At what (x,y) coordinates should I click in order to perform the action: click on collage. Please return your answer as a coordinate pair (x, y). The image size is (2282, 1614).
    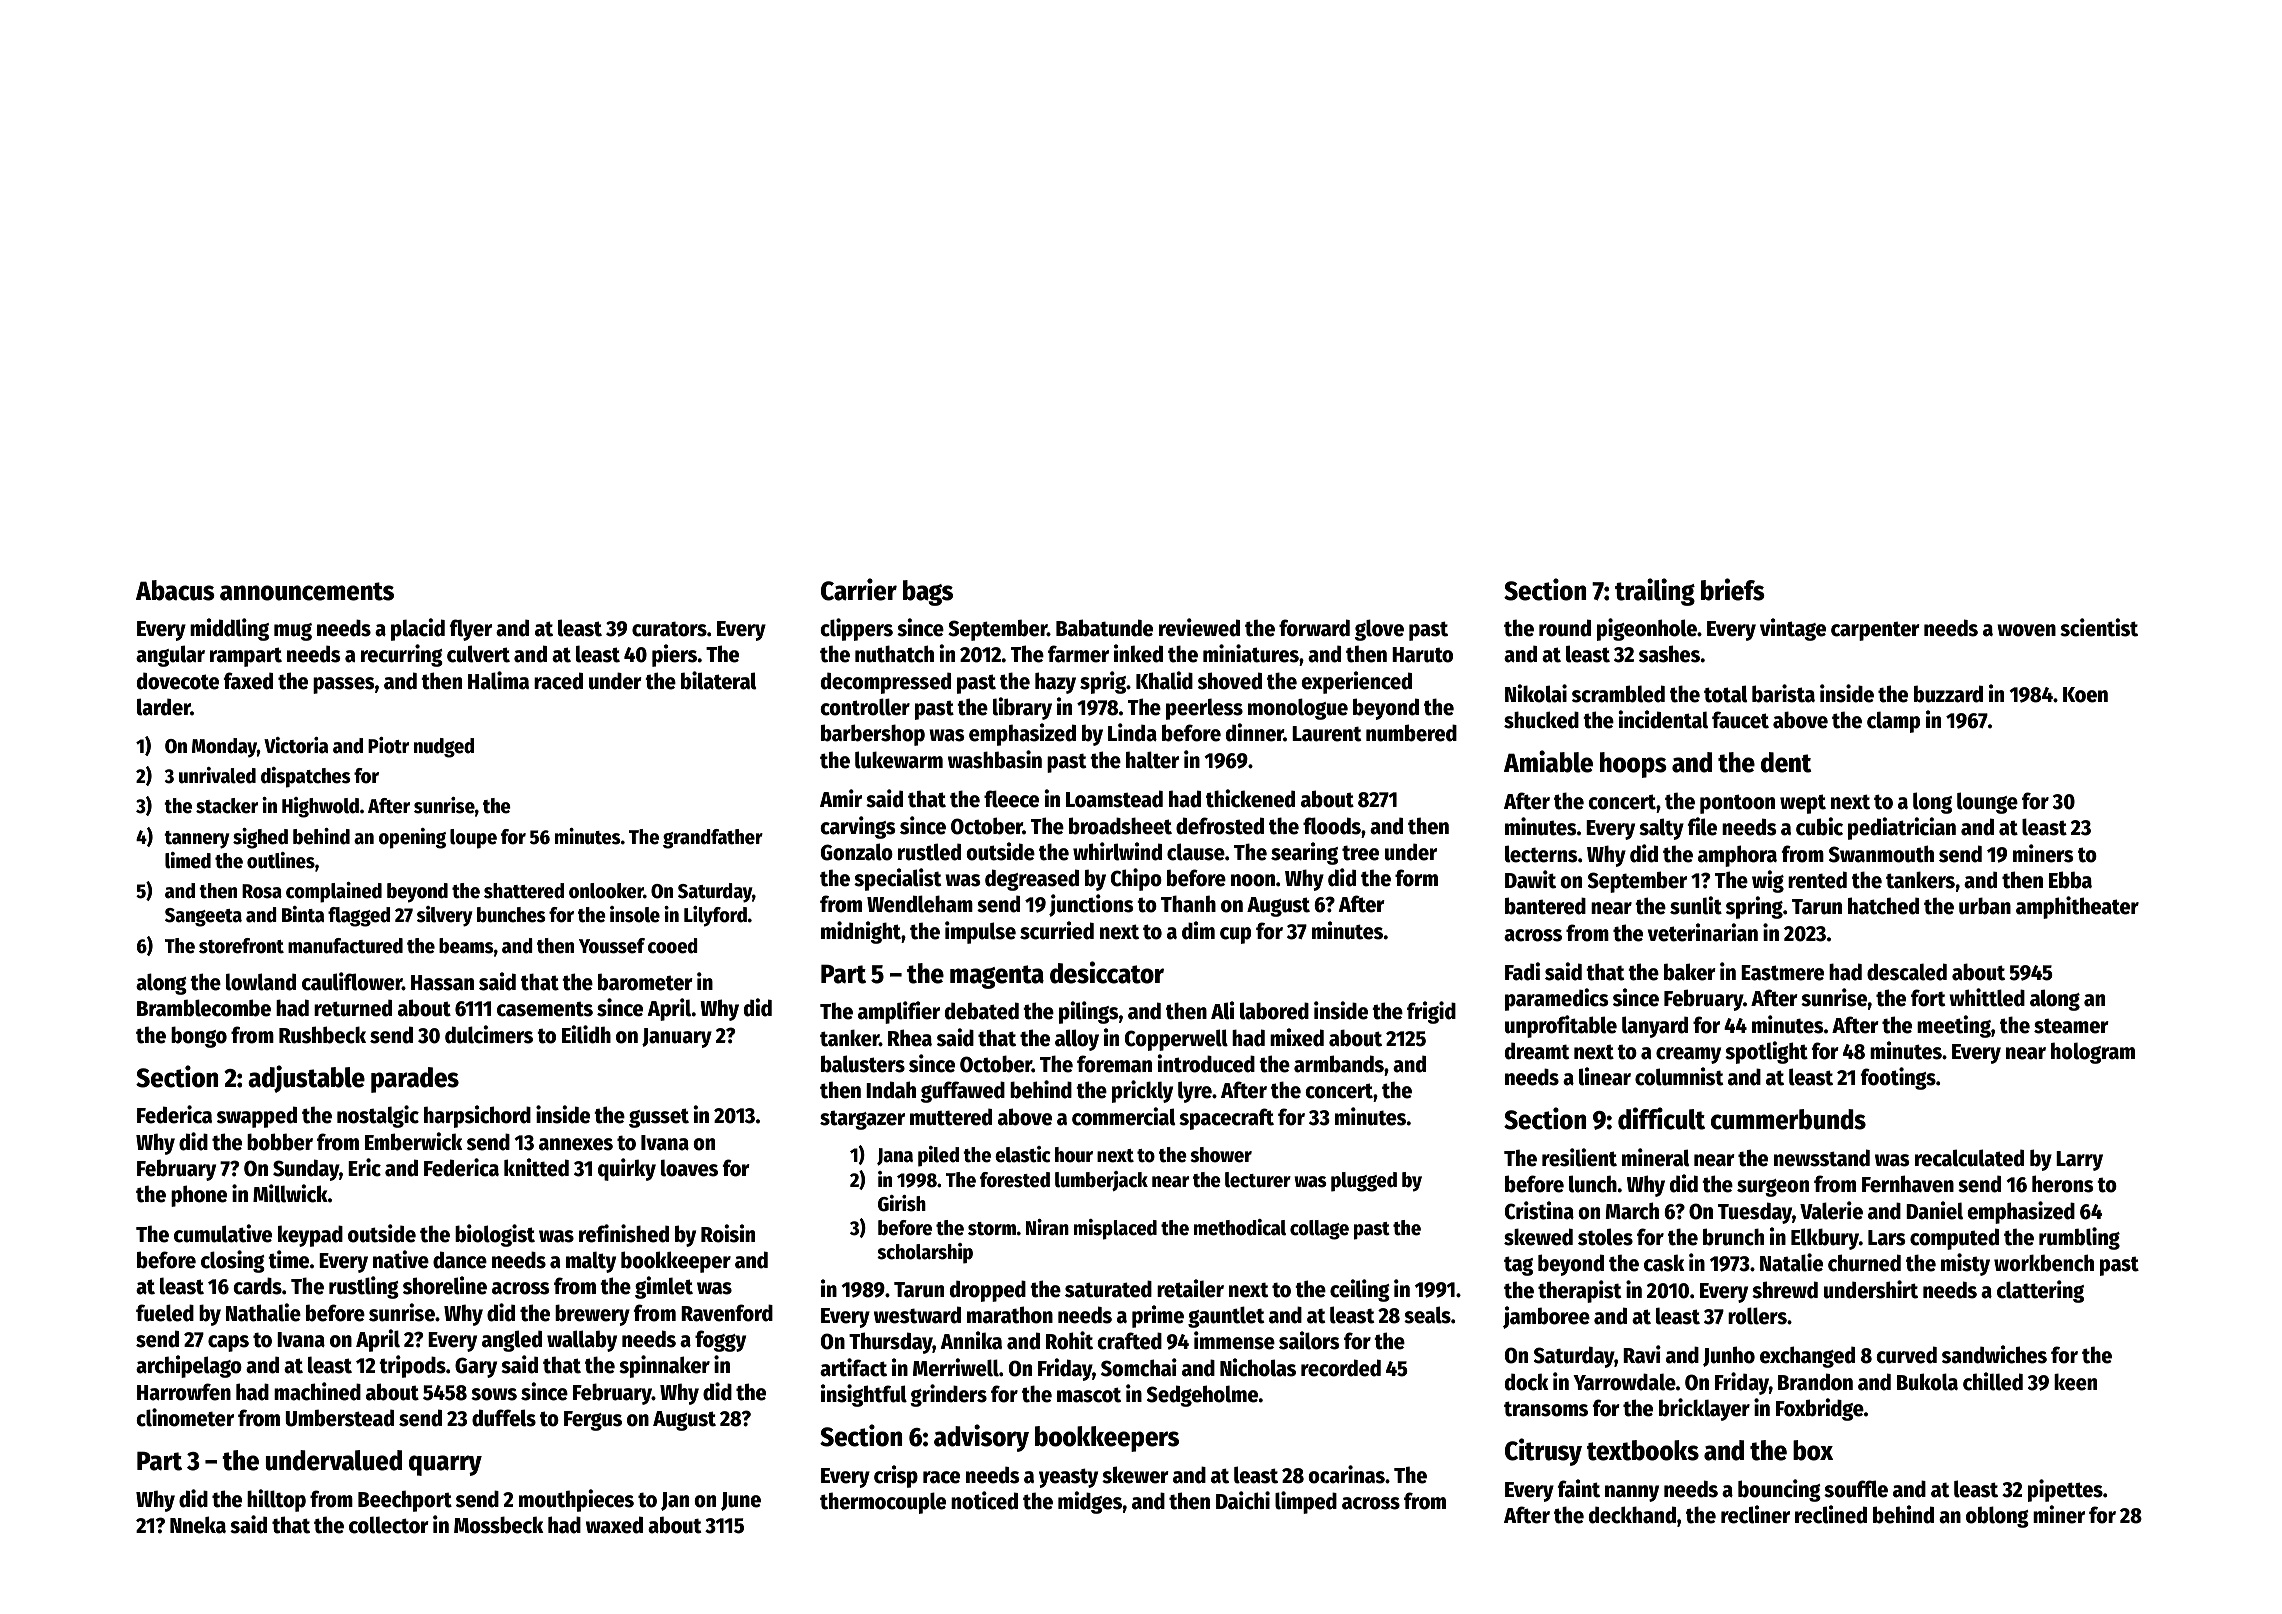
    Looking at the image, I should click on (1319, 1230).
